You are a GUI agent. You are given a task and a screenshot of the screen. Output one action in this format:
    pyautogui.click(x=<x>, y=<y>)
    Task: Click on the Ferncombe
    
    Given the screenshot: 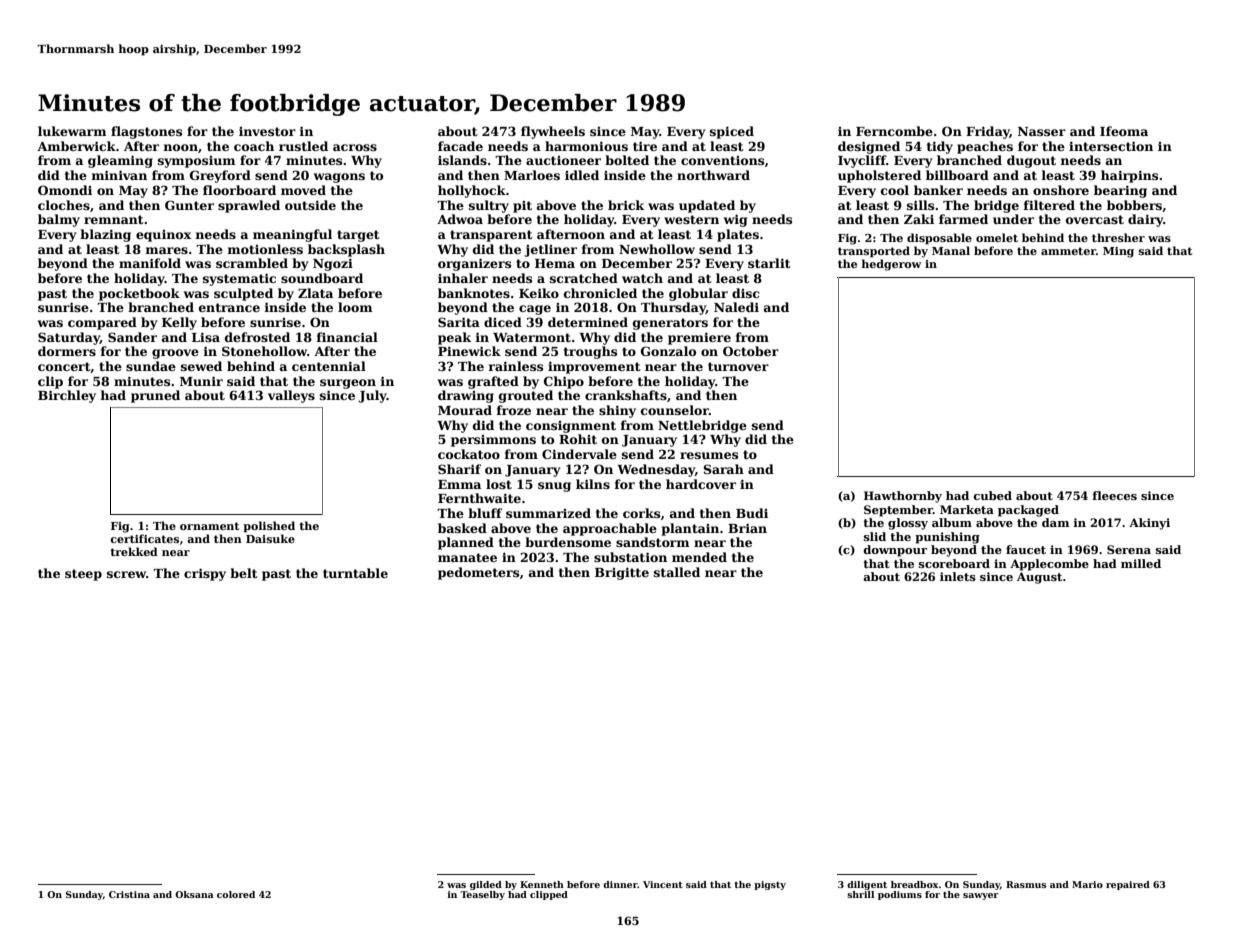 What is the action you would take?
    pyautogui.click(x=894, y=131)
